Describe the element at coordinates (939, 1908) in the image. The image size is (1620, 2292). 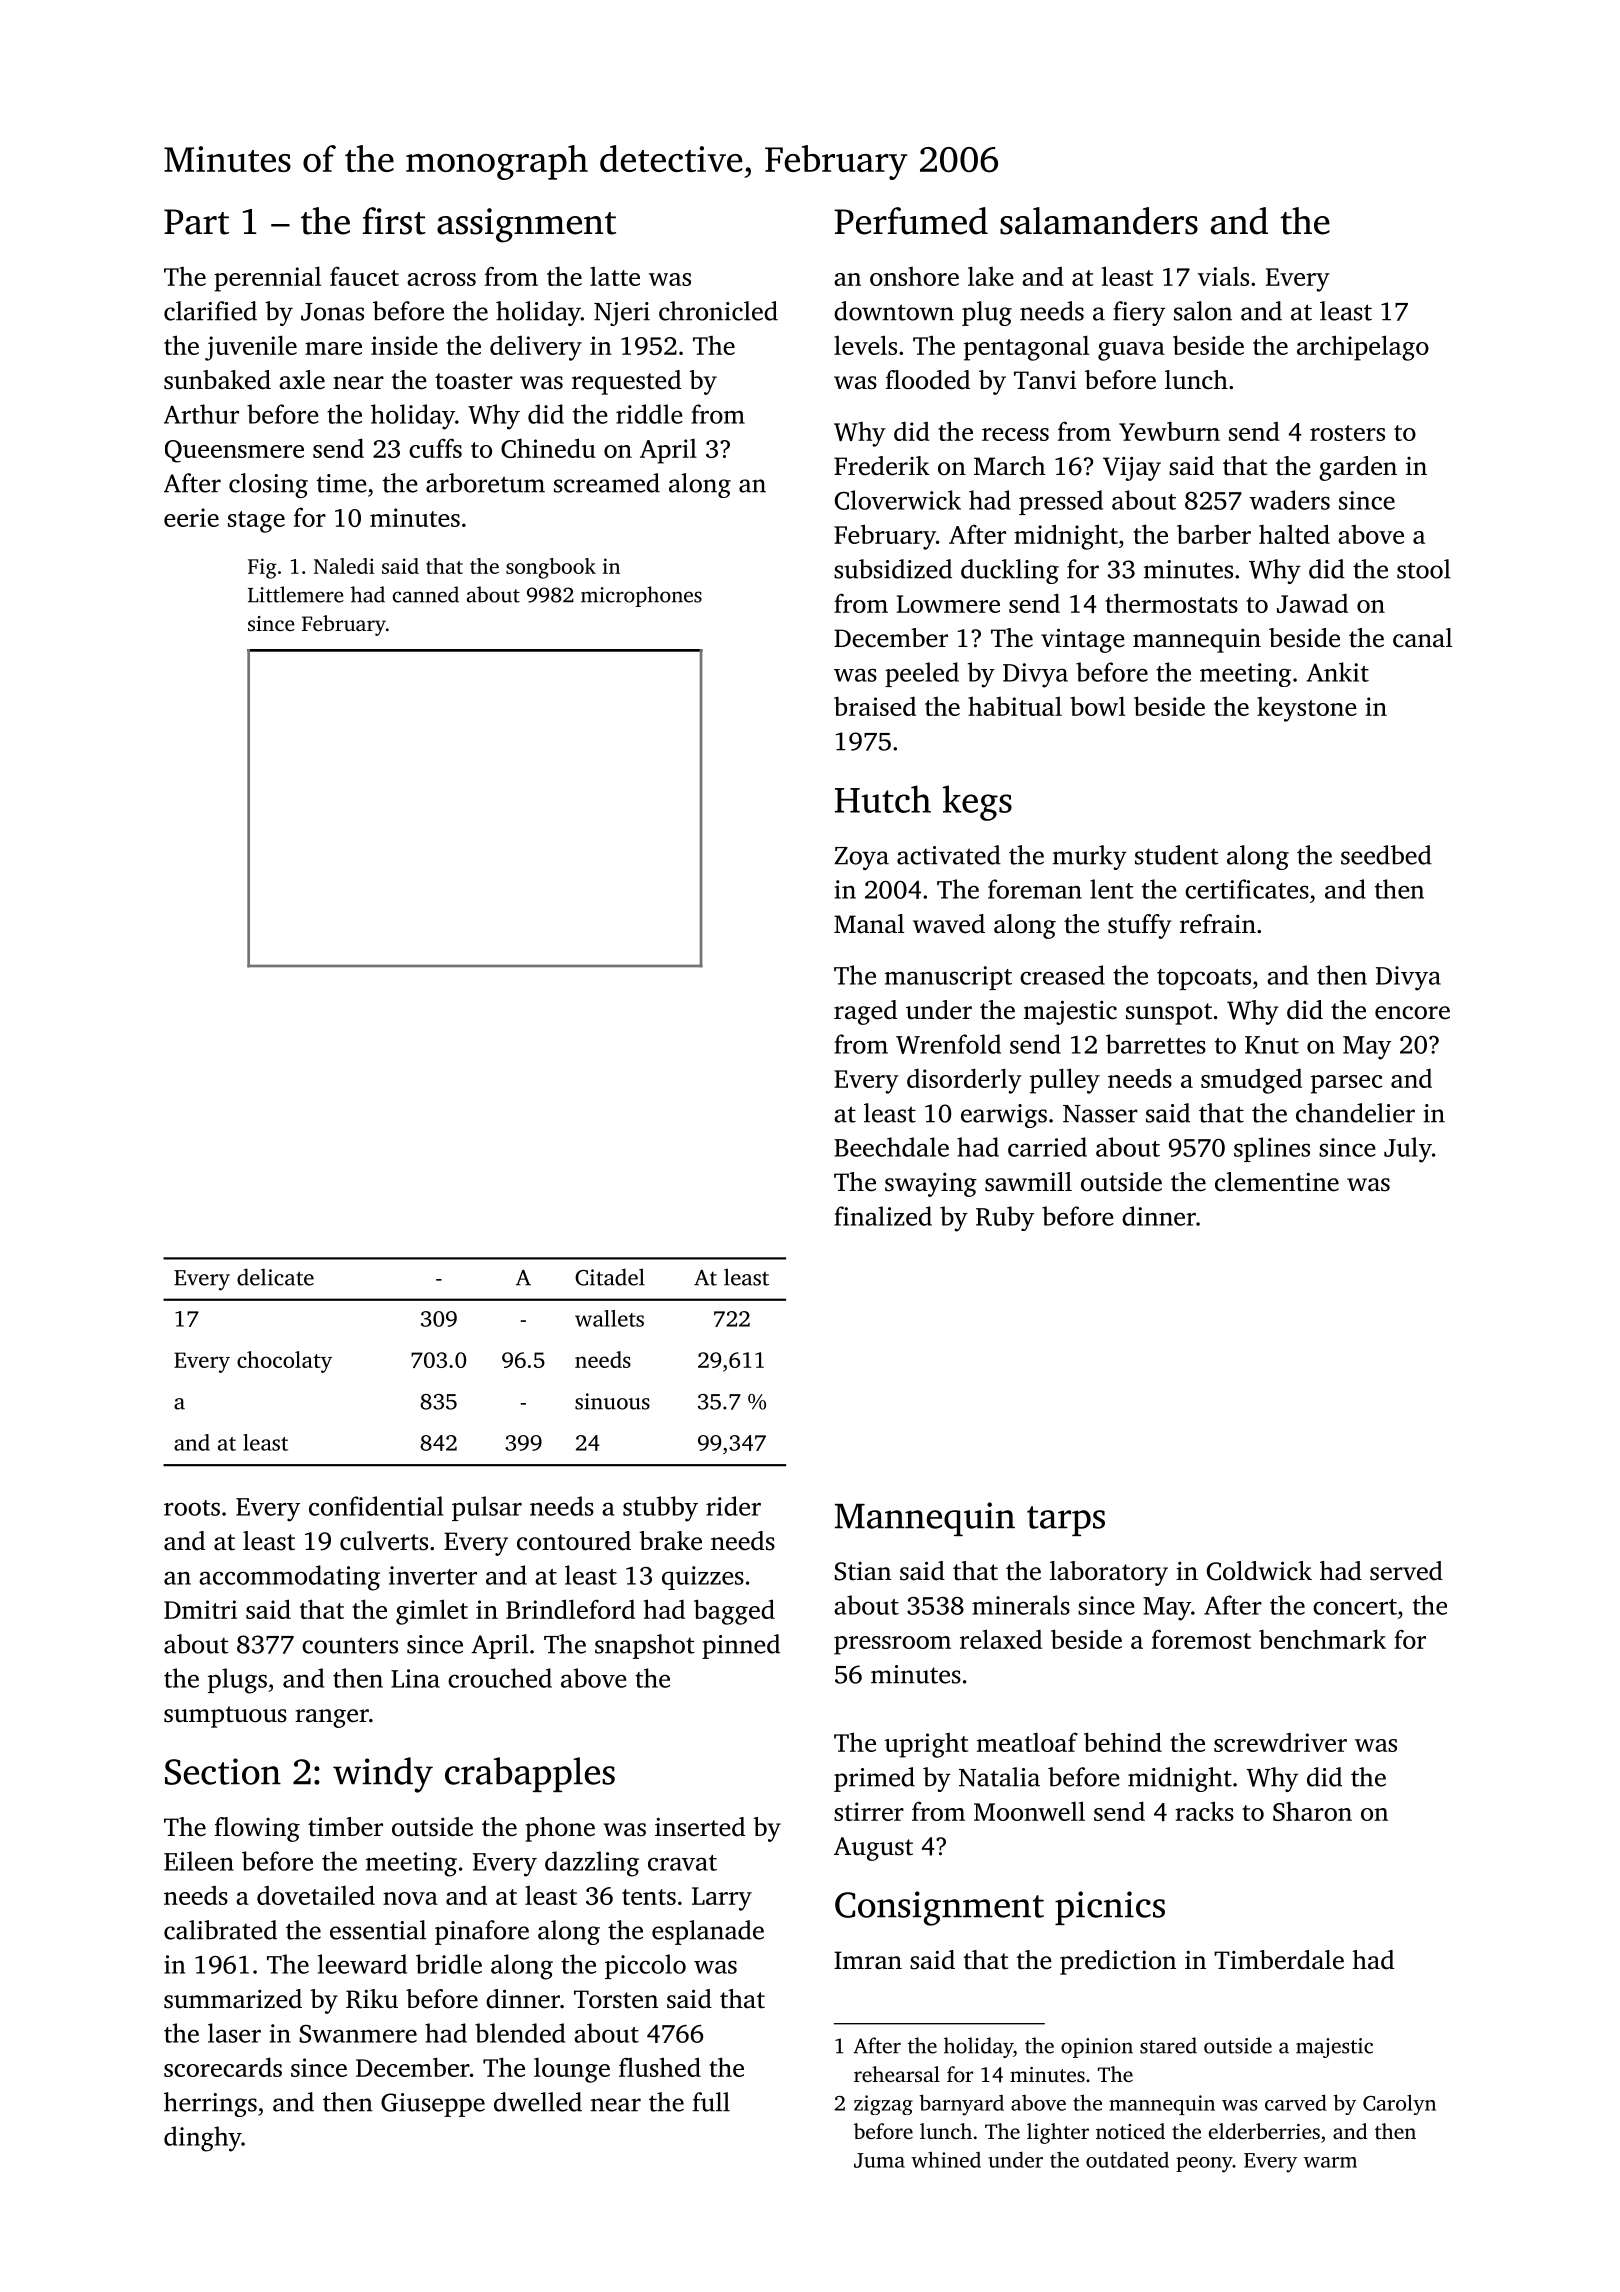
I see `Consignment` at that location.
